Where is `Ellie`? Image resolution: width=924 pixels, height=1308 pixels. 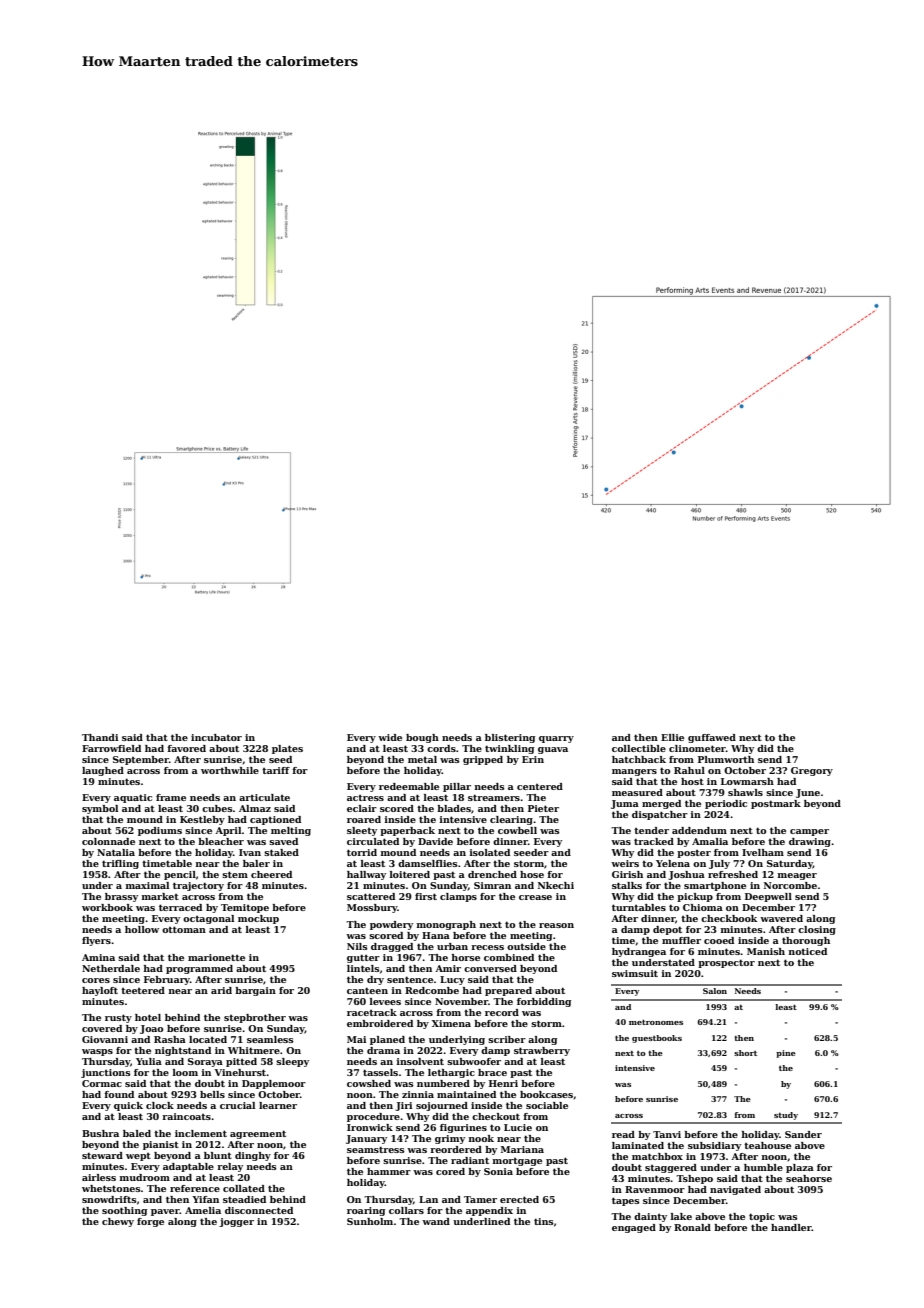 Ellie is located at coordinates (672, 737).
